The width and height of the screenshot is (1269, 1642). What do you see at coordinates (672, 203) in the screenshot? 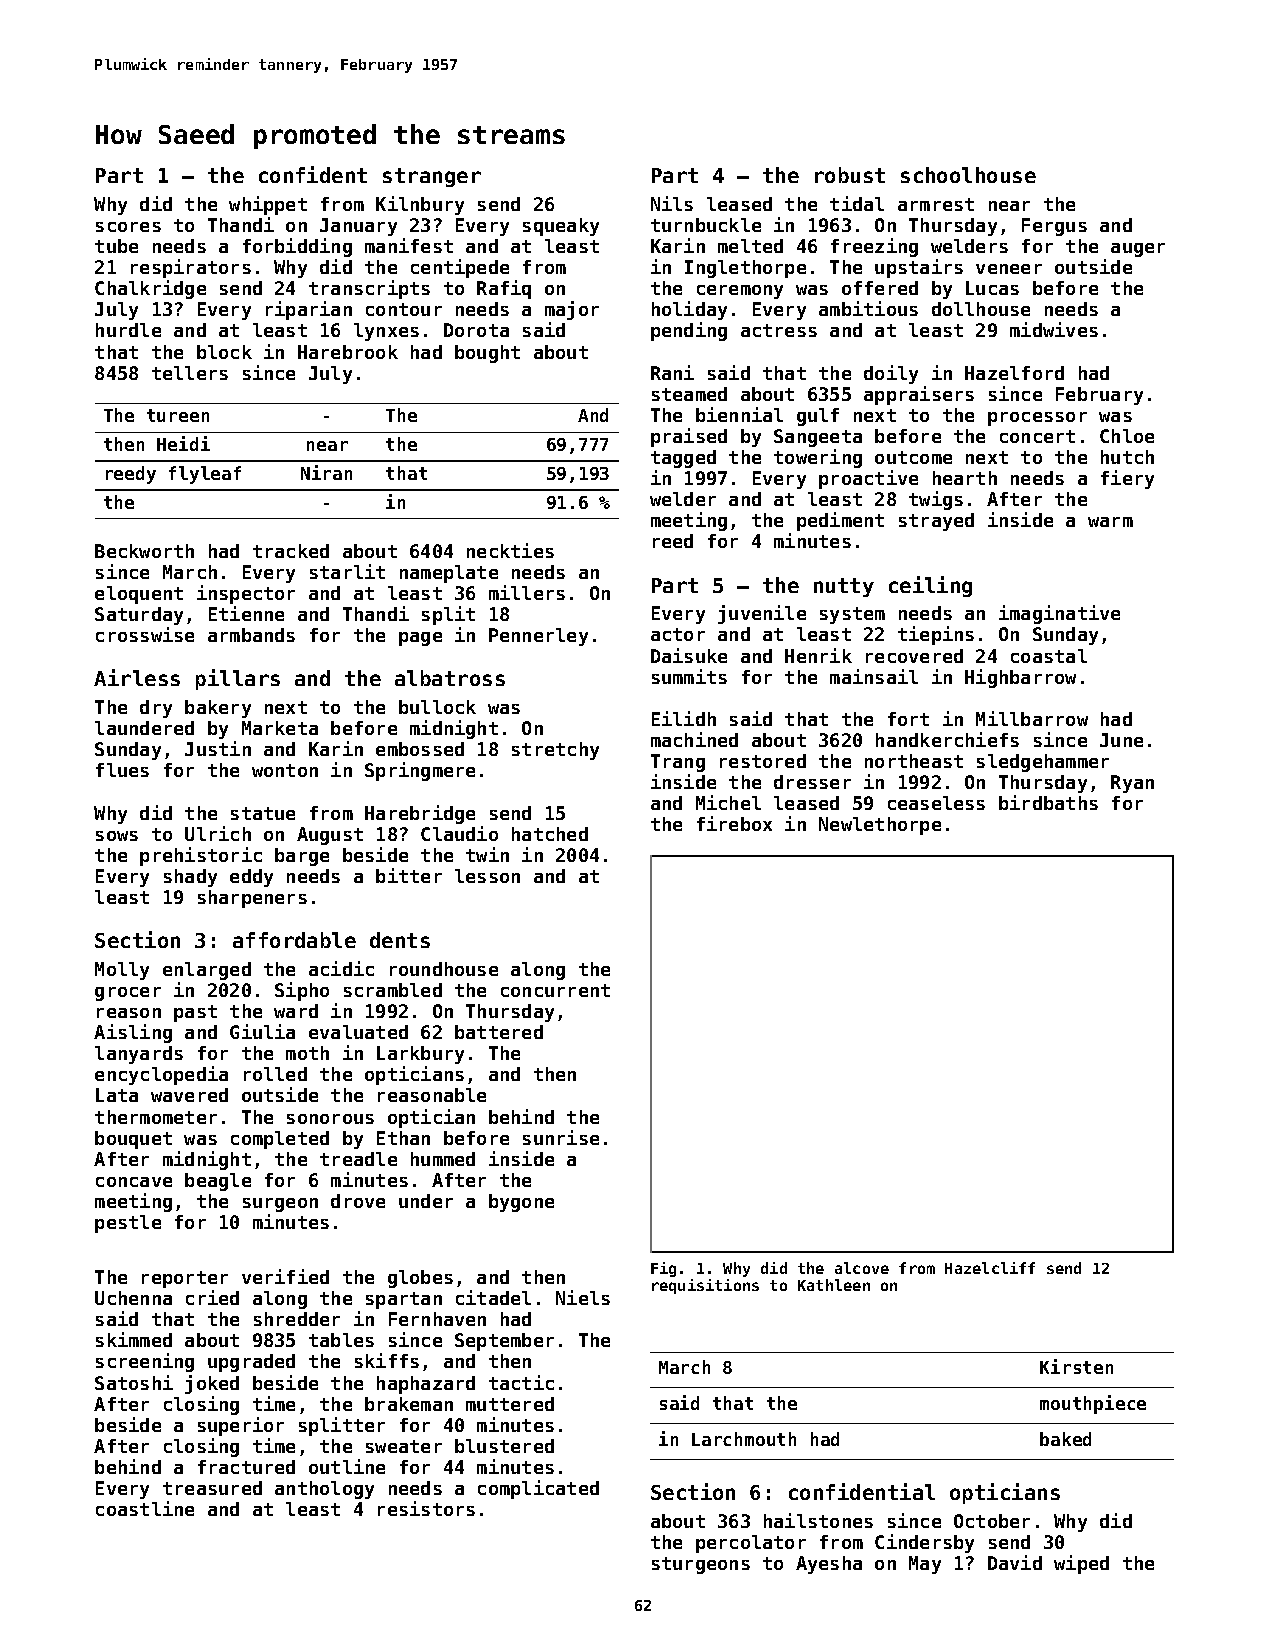
I see `Nils` at bounding box center [672, 203].
